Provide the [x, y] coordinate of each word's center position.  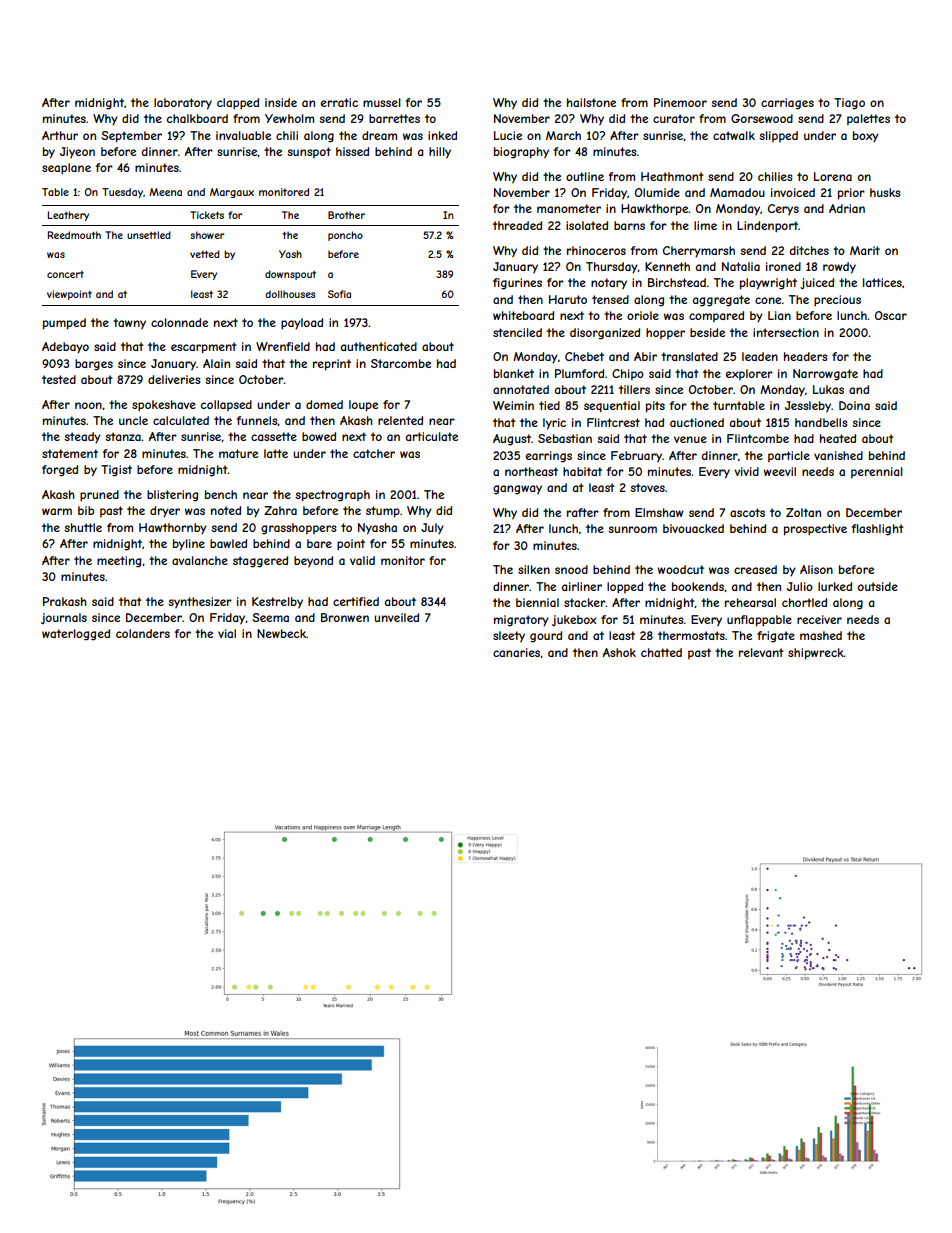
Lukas [828, 389]
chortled [804, 602]
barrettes [394, 118]
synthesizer [200, 602]
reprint [332, 365]
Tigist [116, 471]
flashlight [878, 530]
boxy [866, 137]
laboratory [183, 104]
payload [302, 324]
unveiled [396, 617]
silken [534, 569]
